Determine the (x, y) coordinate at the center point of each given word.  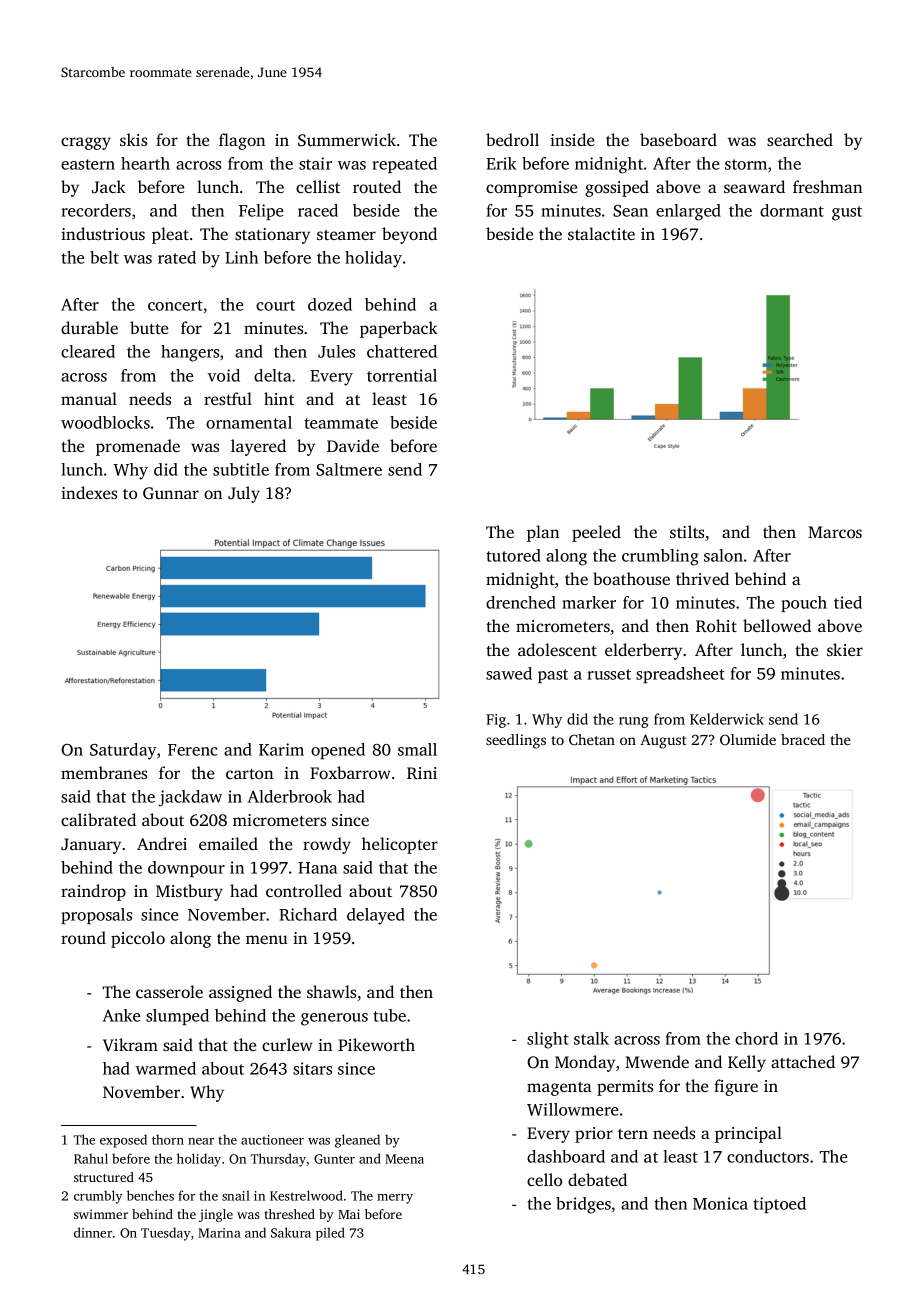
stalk (591, 1038)
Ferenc (193, 750)
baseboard (678, 139)
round (83, 937)
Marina (219, 1233)
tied (848, 602)
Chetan (592, 739)
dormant (792, 210)
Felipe (261, 212)
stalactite (601, 233)
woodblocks (105, 422)
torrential (402, 375)
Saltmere (349, 469)
